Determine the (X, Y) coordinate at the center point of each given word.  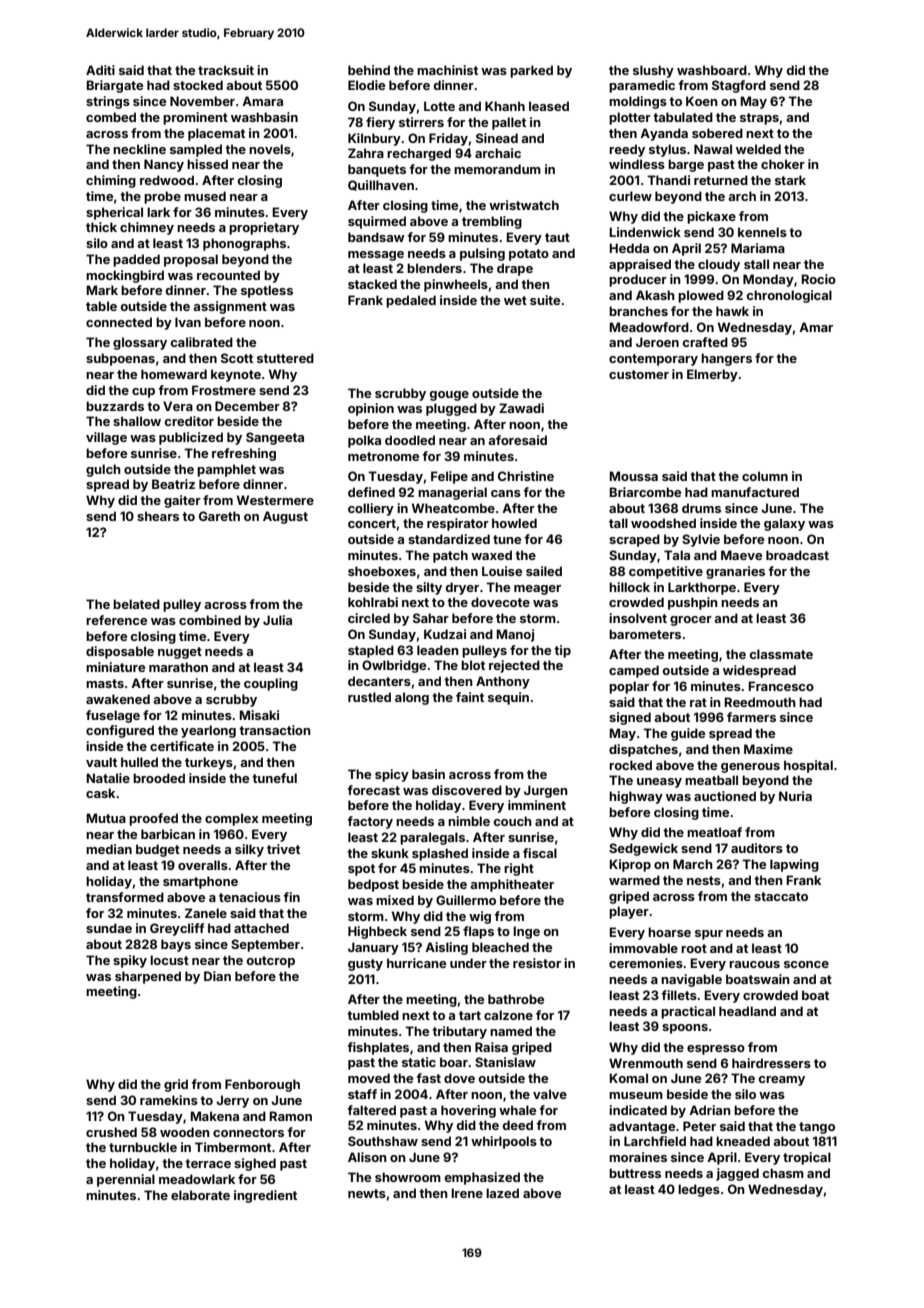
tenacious (250, 897)
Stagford (739, 86)
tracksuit (226, 70)
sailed (544, 571)
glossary (140, 343)
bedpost (373, 885)
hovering (468, 1111)
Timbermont (233, 1147)
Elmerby (712, 375)
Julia (277, 620)
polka (364, 441)
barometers (645, 634)
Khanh (505, 106)
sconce (806, 964)
